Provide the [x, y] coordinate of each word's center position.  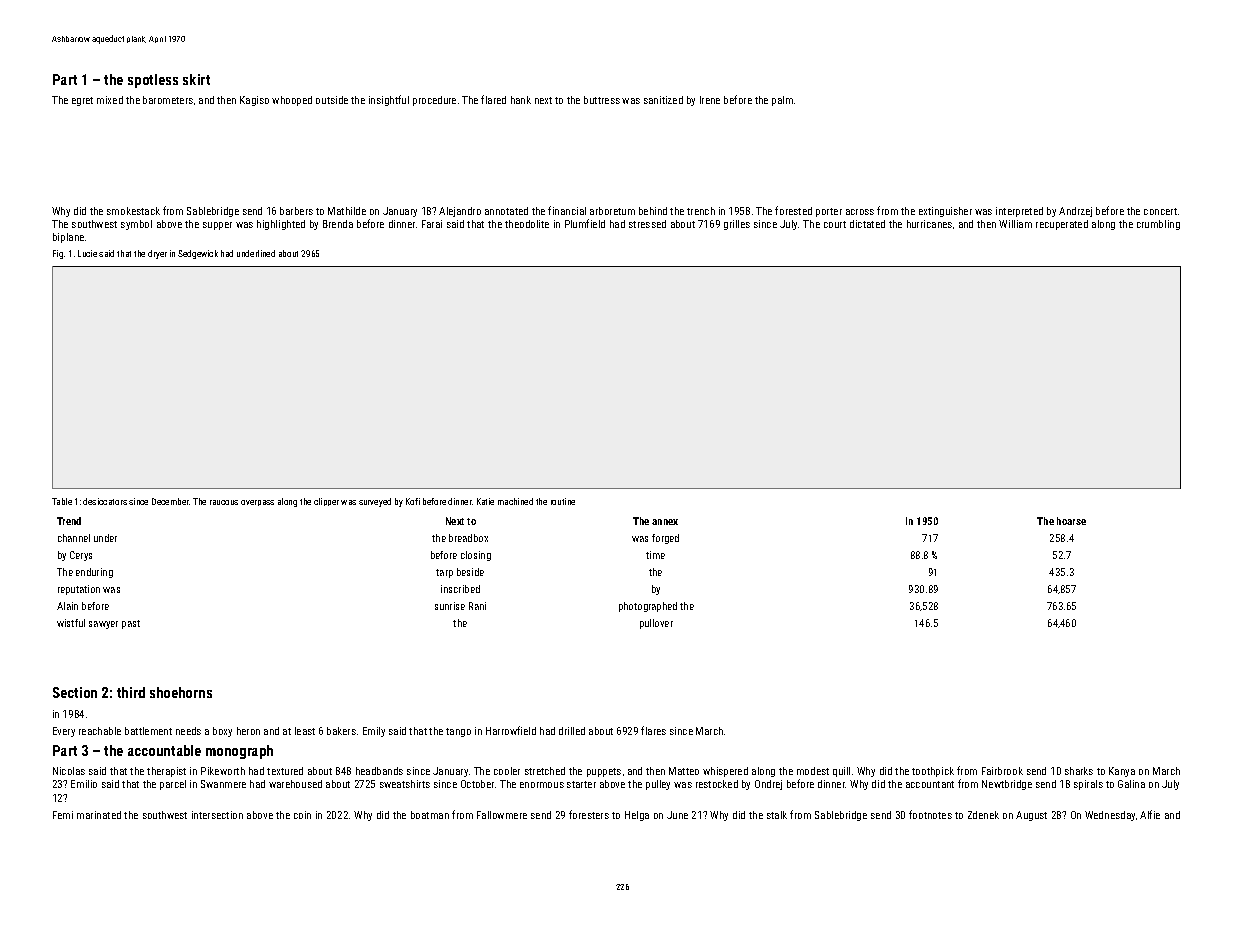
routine [563, 501]
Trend [69, 521]
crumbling [1158, 225]
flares [653, 730]
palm [782, 101]
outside [332, 100]
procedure [434, 101]
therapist [166, 772]
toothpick [933, 772]
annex [665, 522]
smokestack [133, 211]
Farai [432, 224]
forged [665, 539]
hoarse [1071, 521]
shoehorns [181, 692]
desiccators [105, 501]
